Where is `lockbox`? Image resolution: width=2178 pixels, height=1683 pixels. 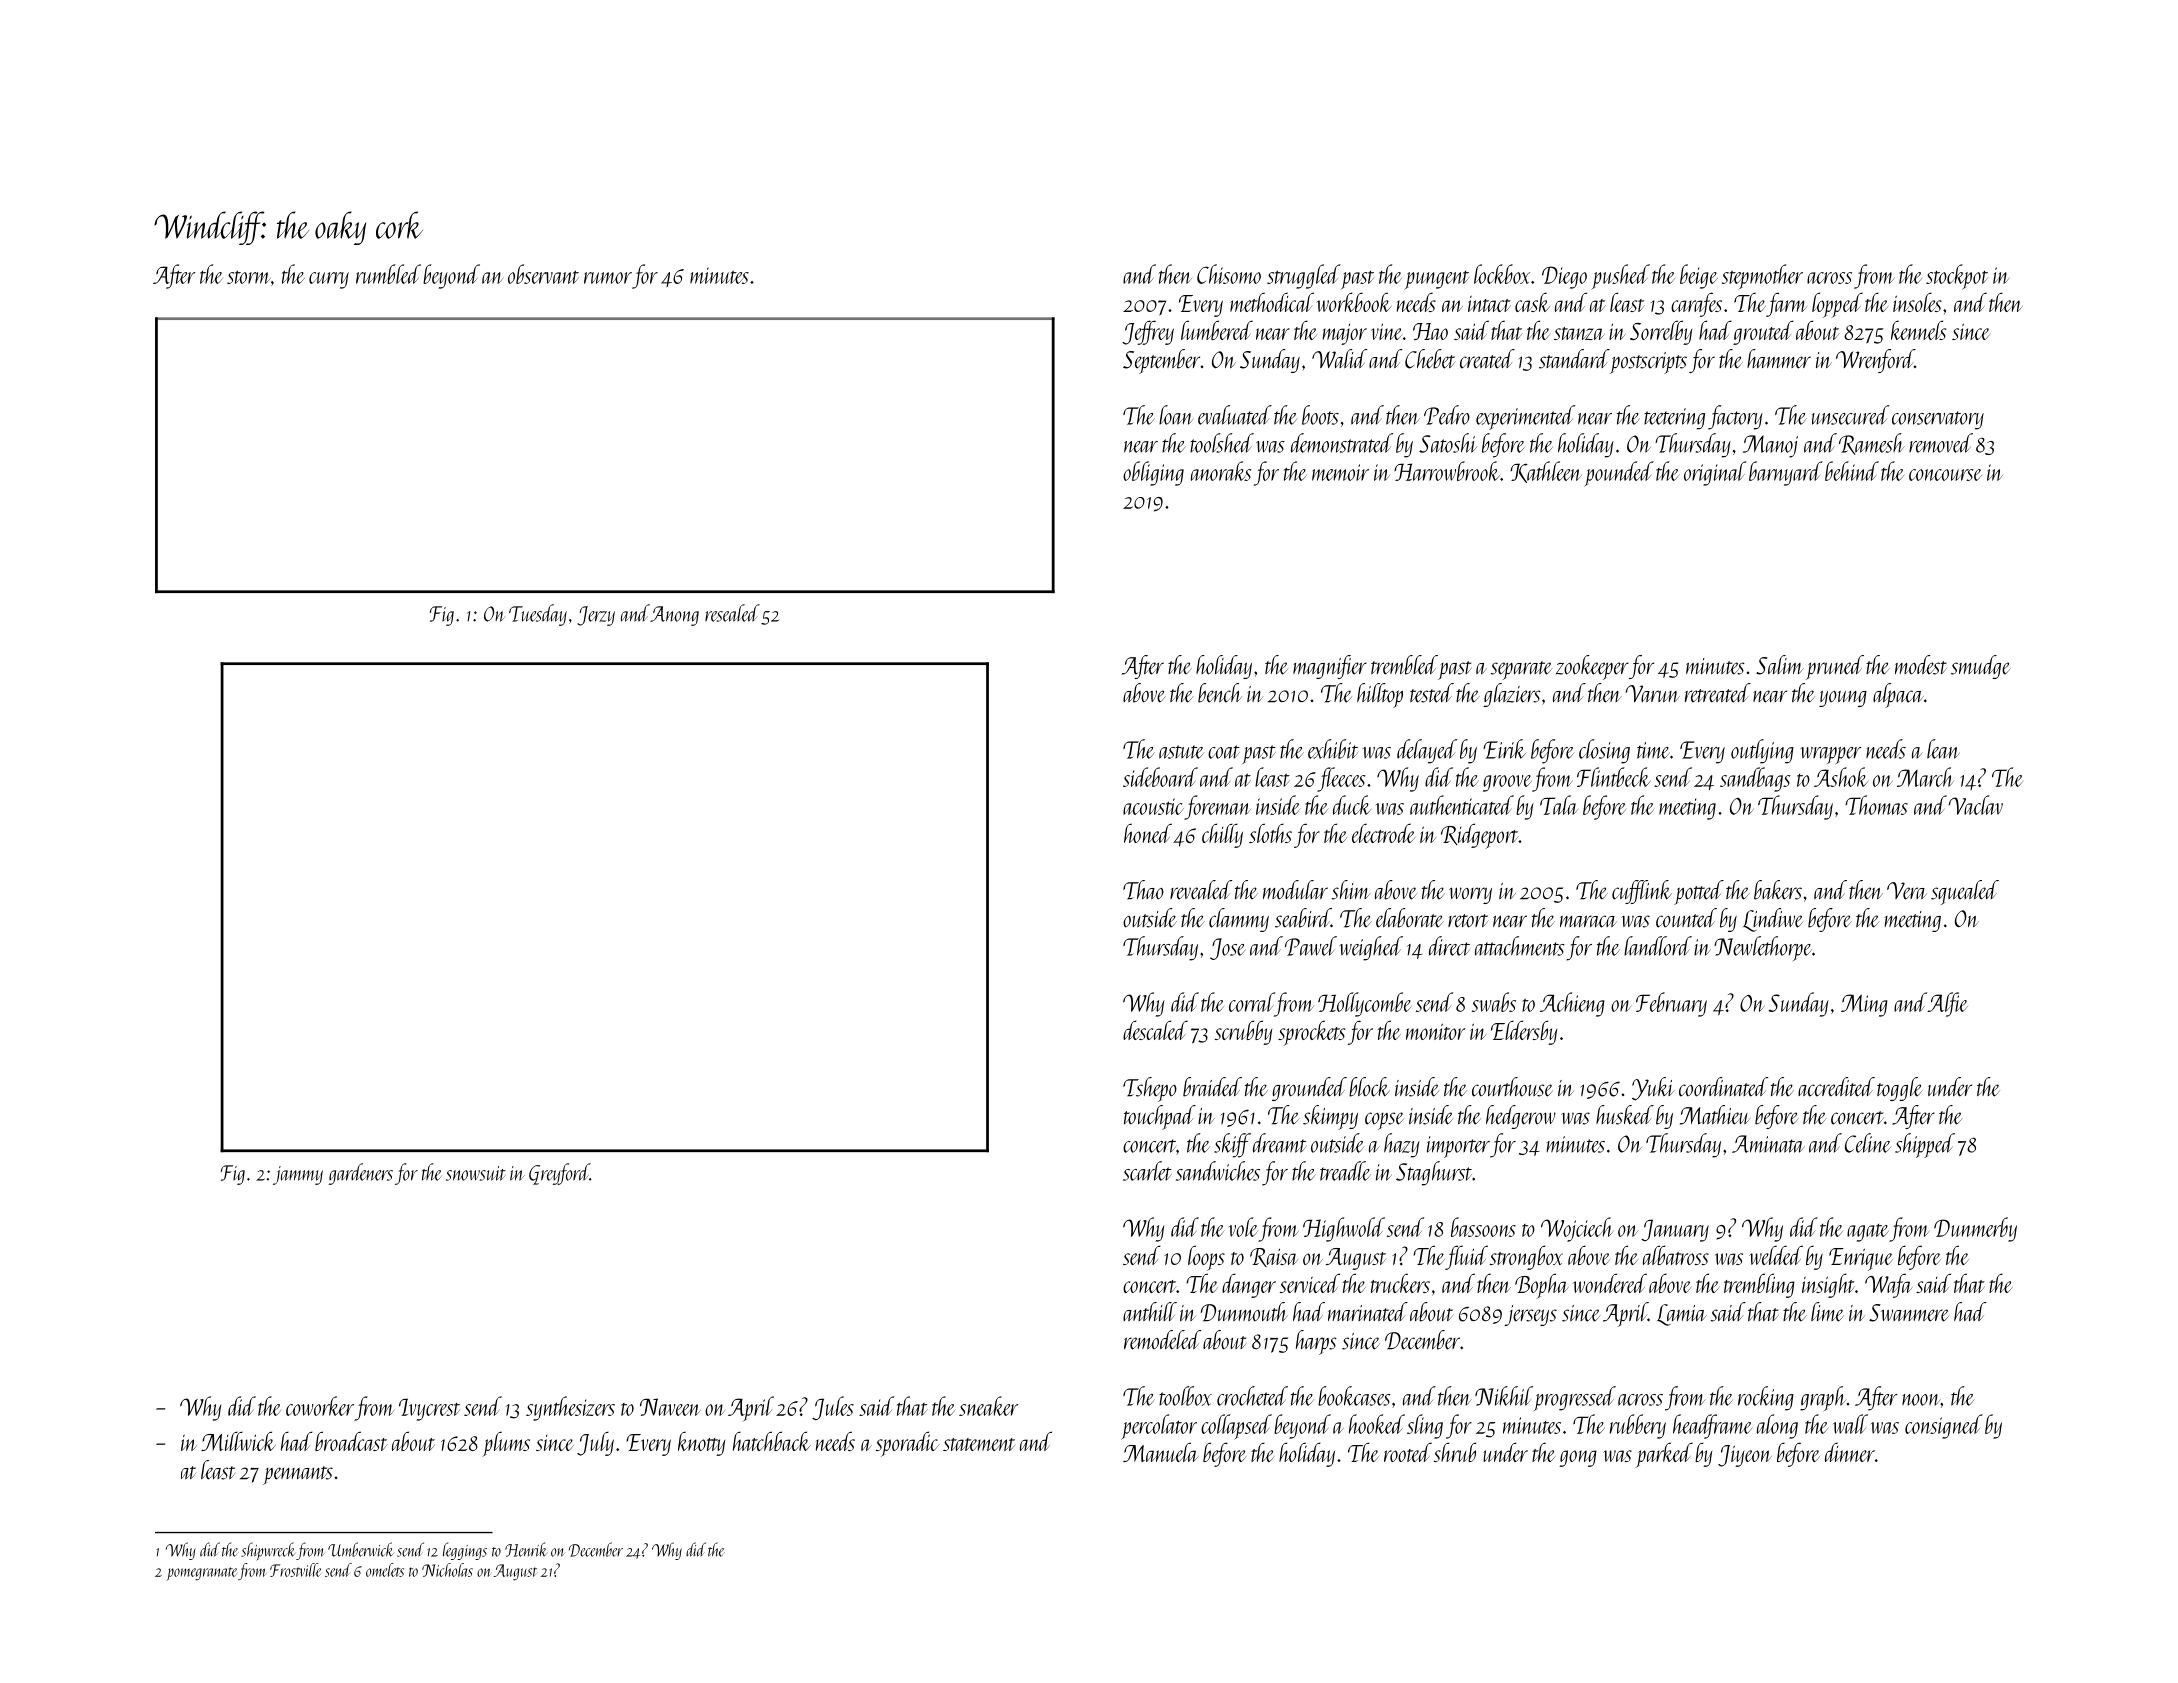
lockbox is located at coordinates (1502, 274).
